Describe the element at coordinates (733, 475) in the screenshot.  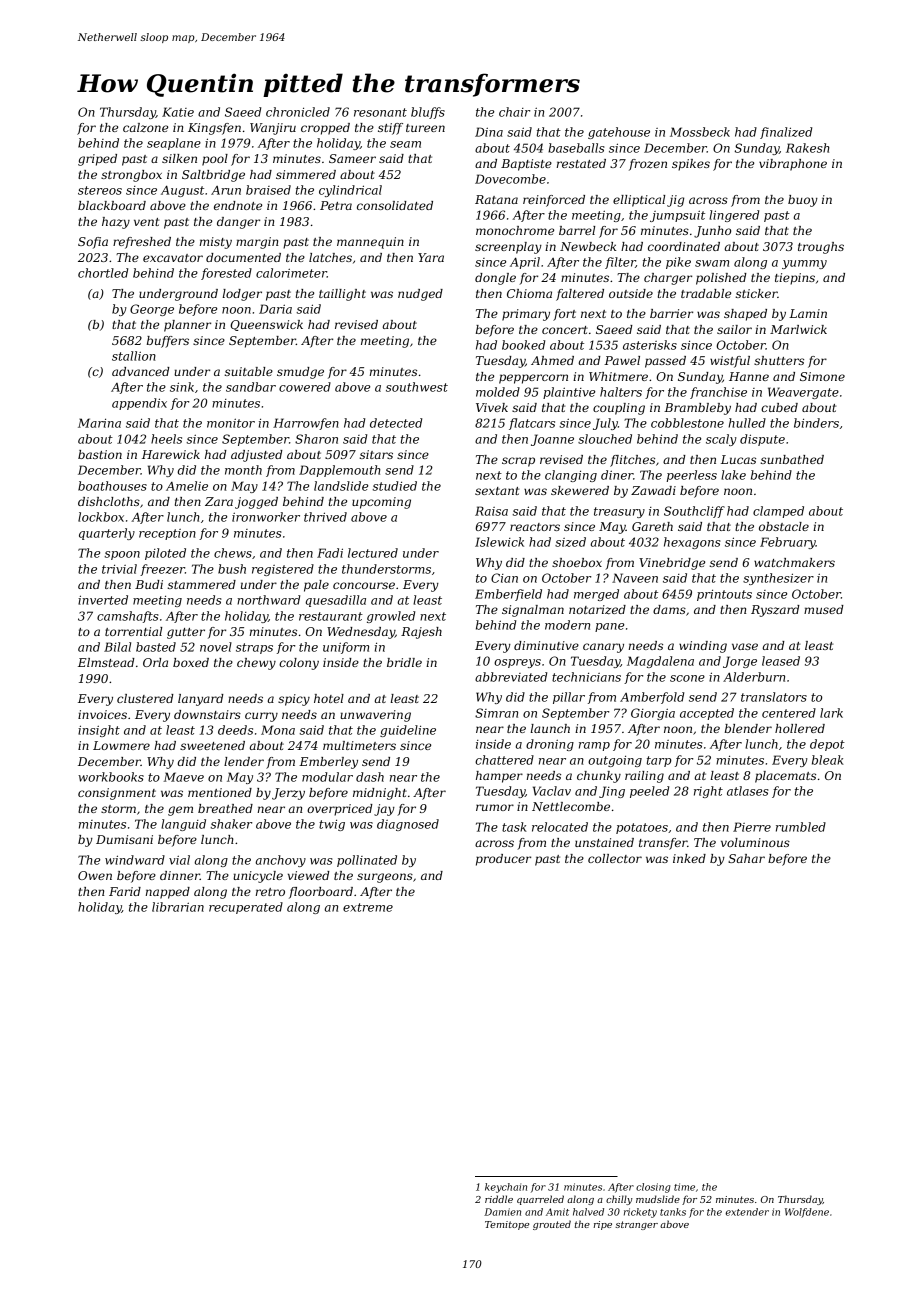
I see `lake` at that location.
